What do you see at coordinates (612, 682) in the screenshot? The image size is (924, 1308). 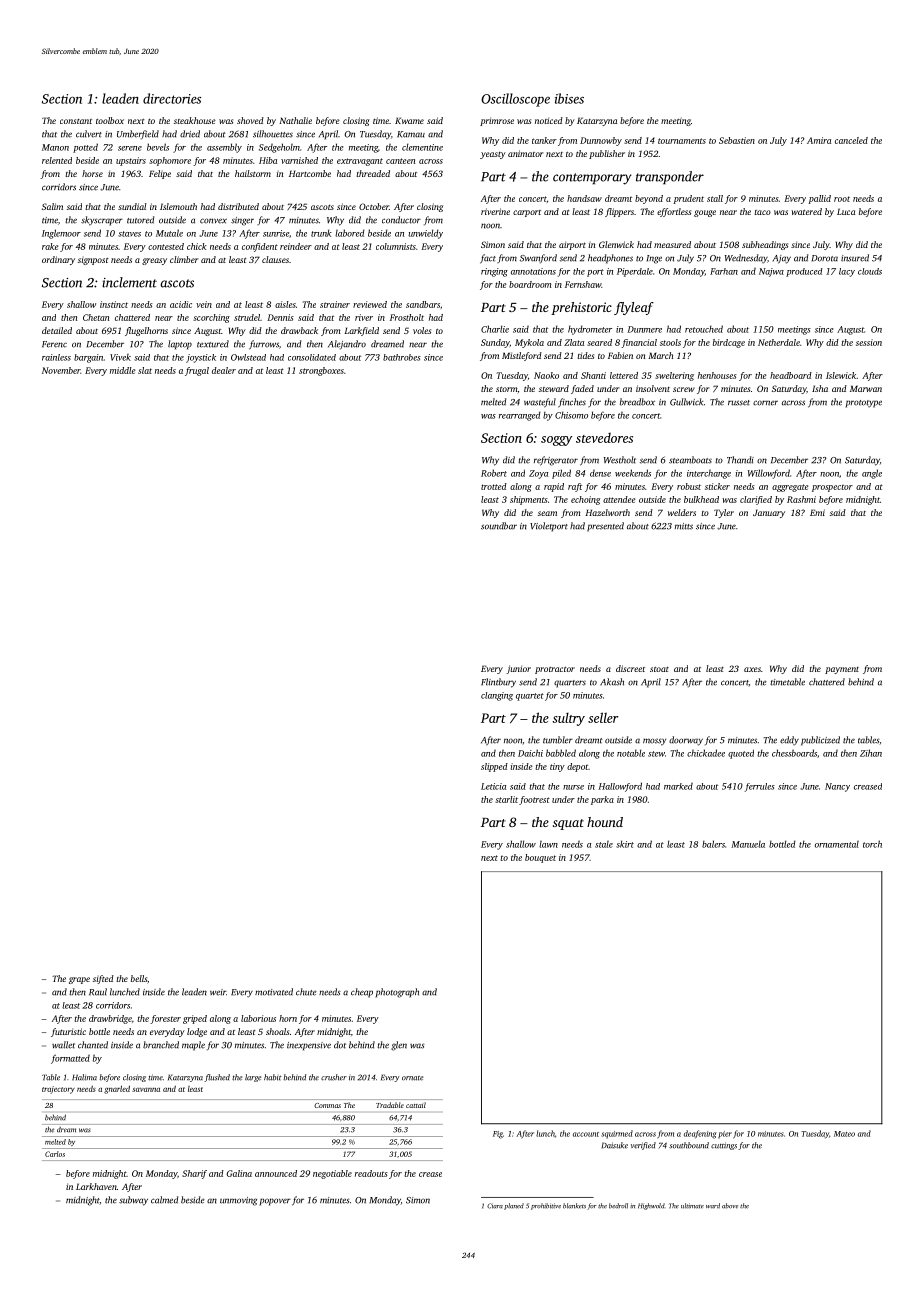 I see `Akash` at bounding box center [612, 682].
